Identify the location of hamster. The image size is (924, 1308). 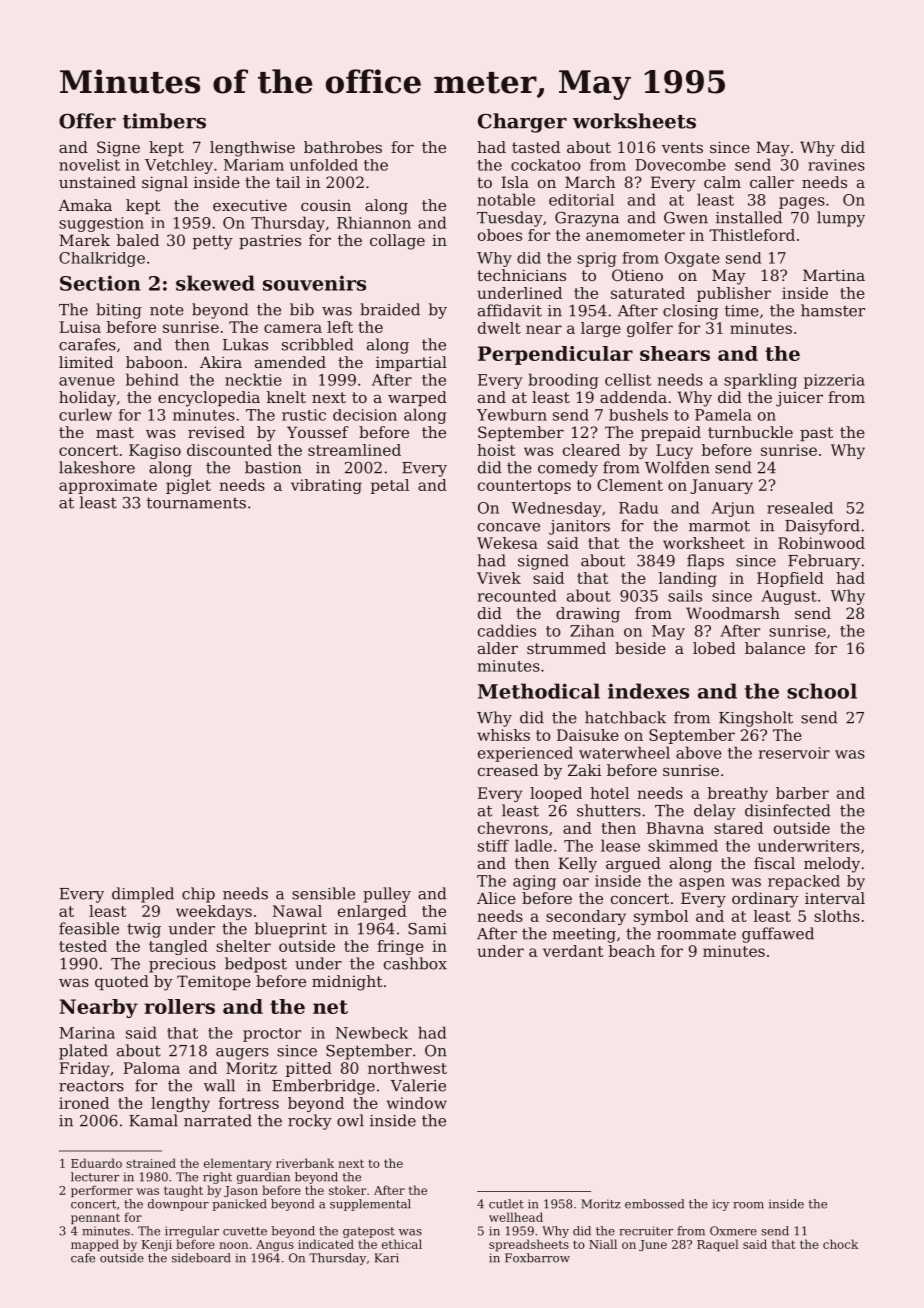
(833, 310).
